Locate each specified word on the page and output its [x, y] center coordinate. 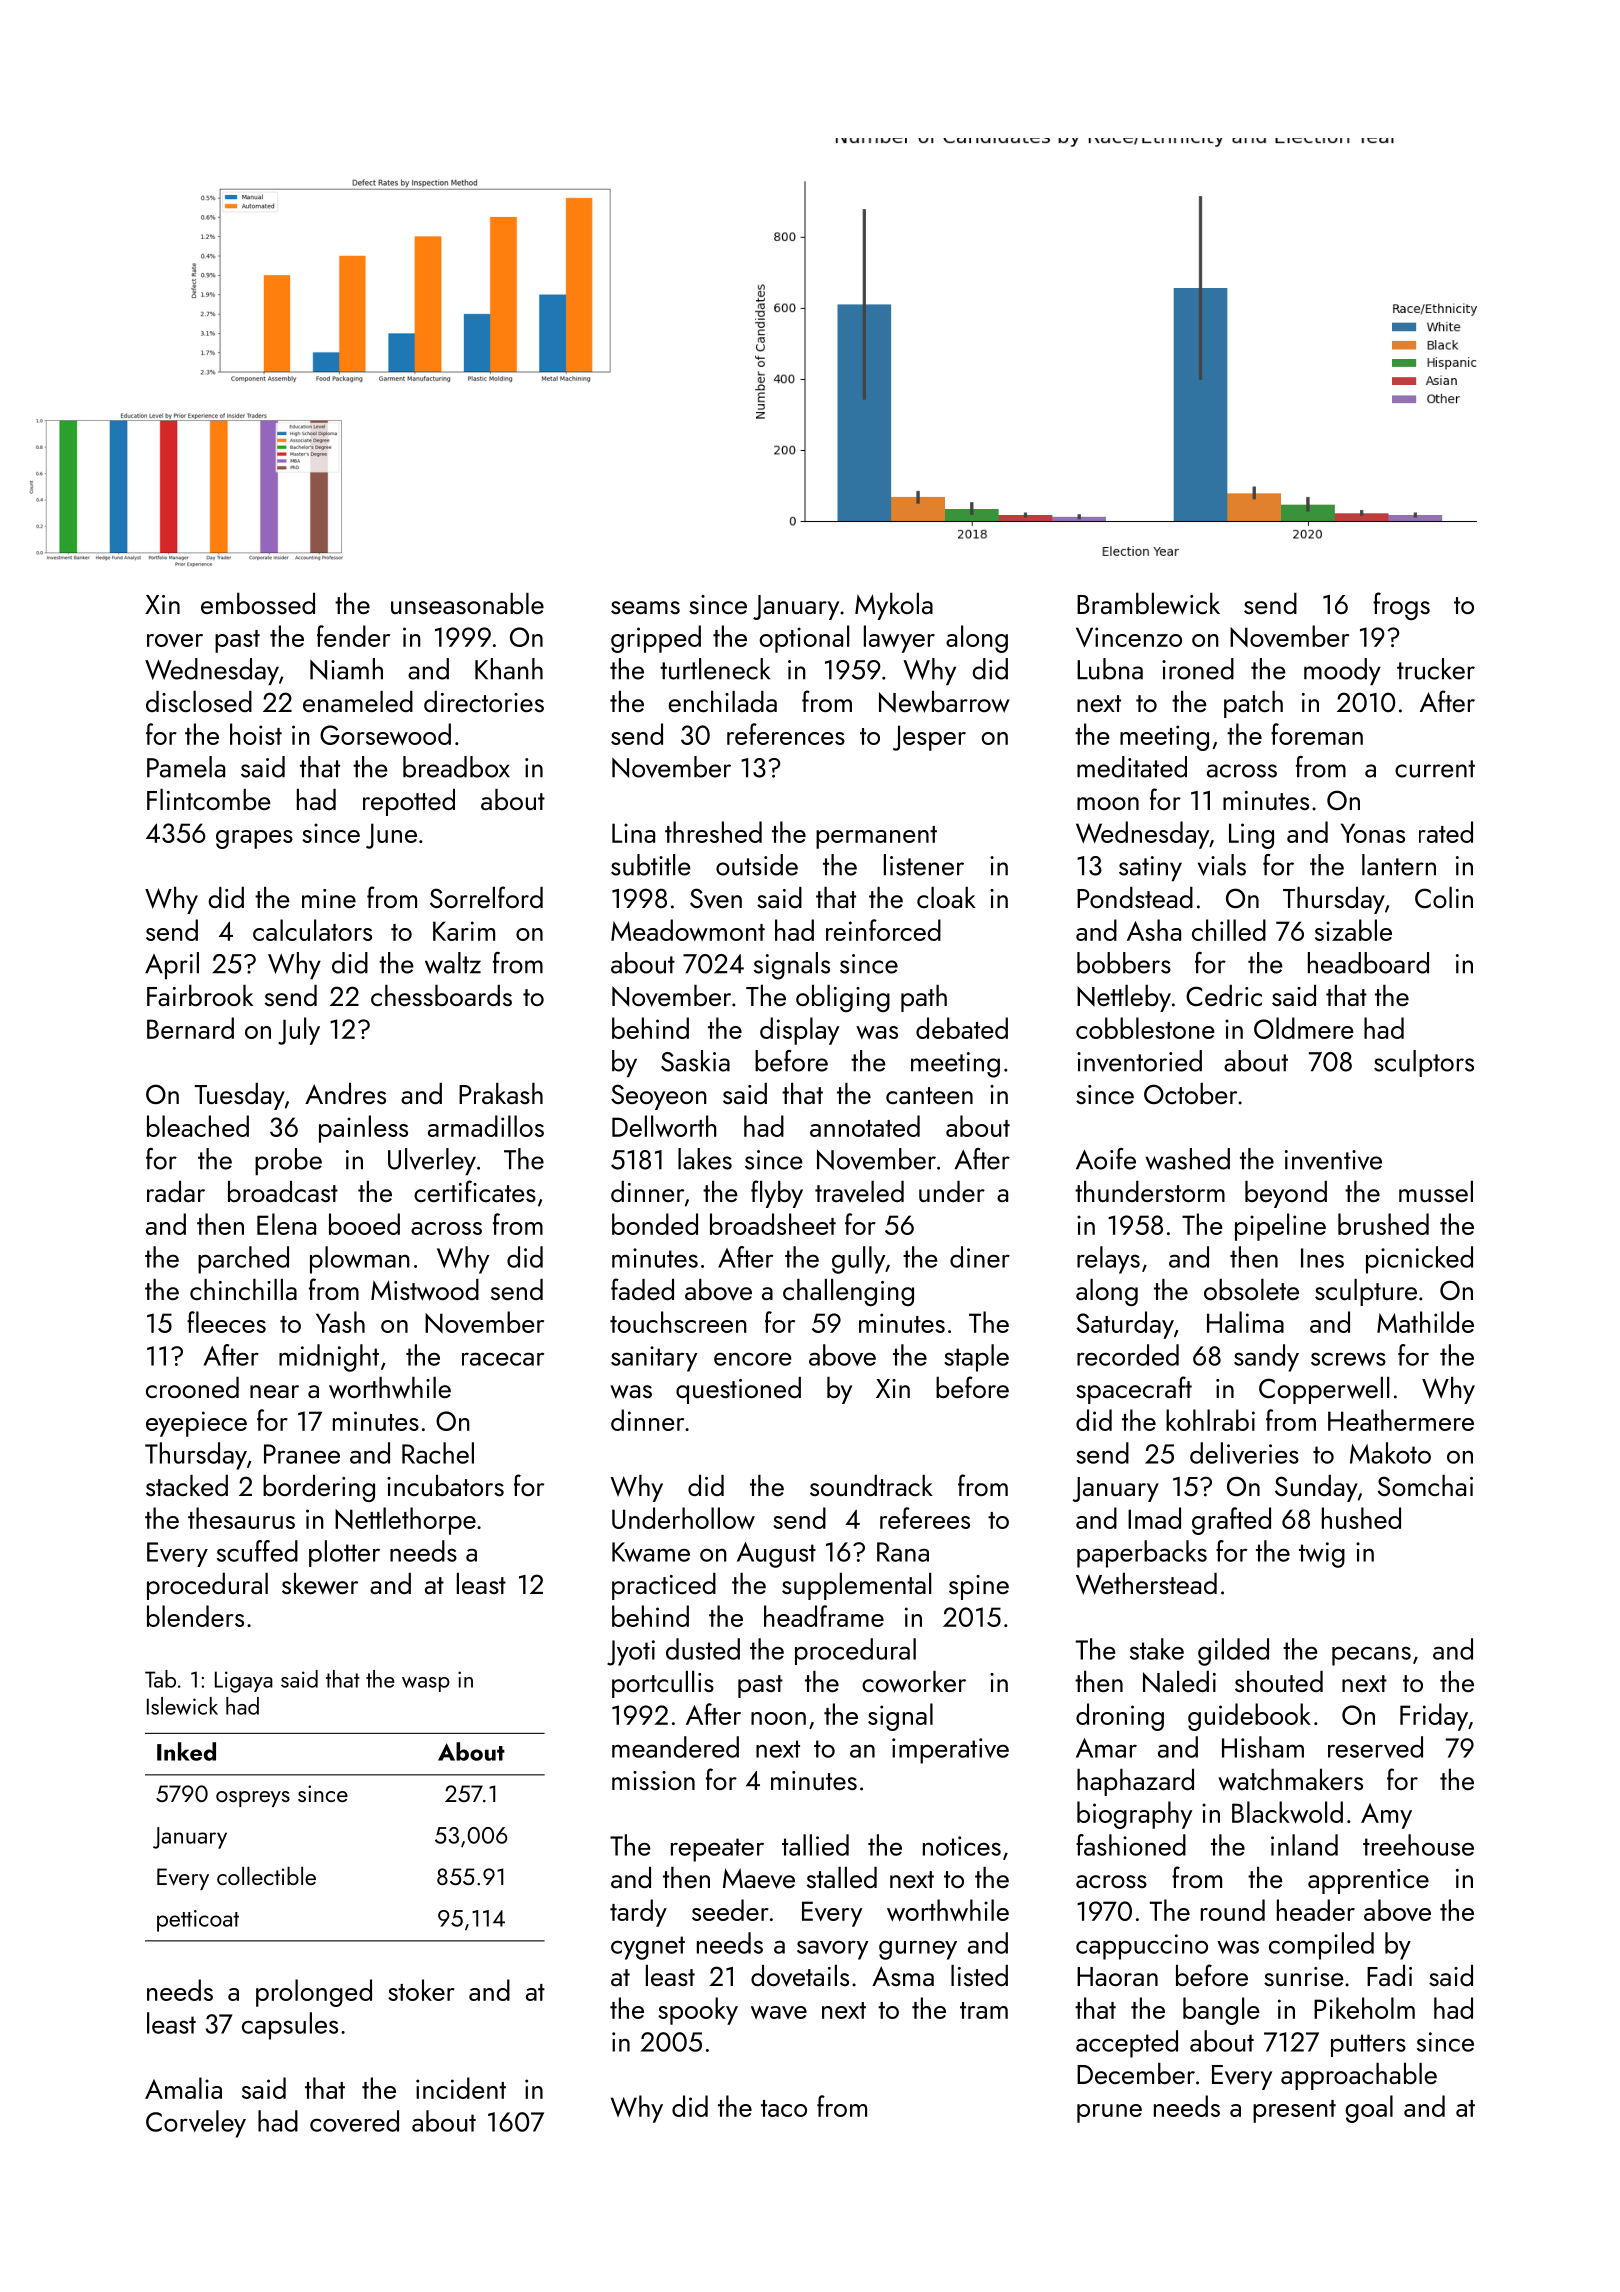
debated [962, 1028]
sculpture [1366, 1292]
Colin [1444, 897]
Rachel [438, 1453]
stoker [421, 1990]
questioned [738, 1390]
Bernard [190, 1028]
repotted [409, 802]
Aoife [1106, 1159]
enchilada [722, 701]
